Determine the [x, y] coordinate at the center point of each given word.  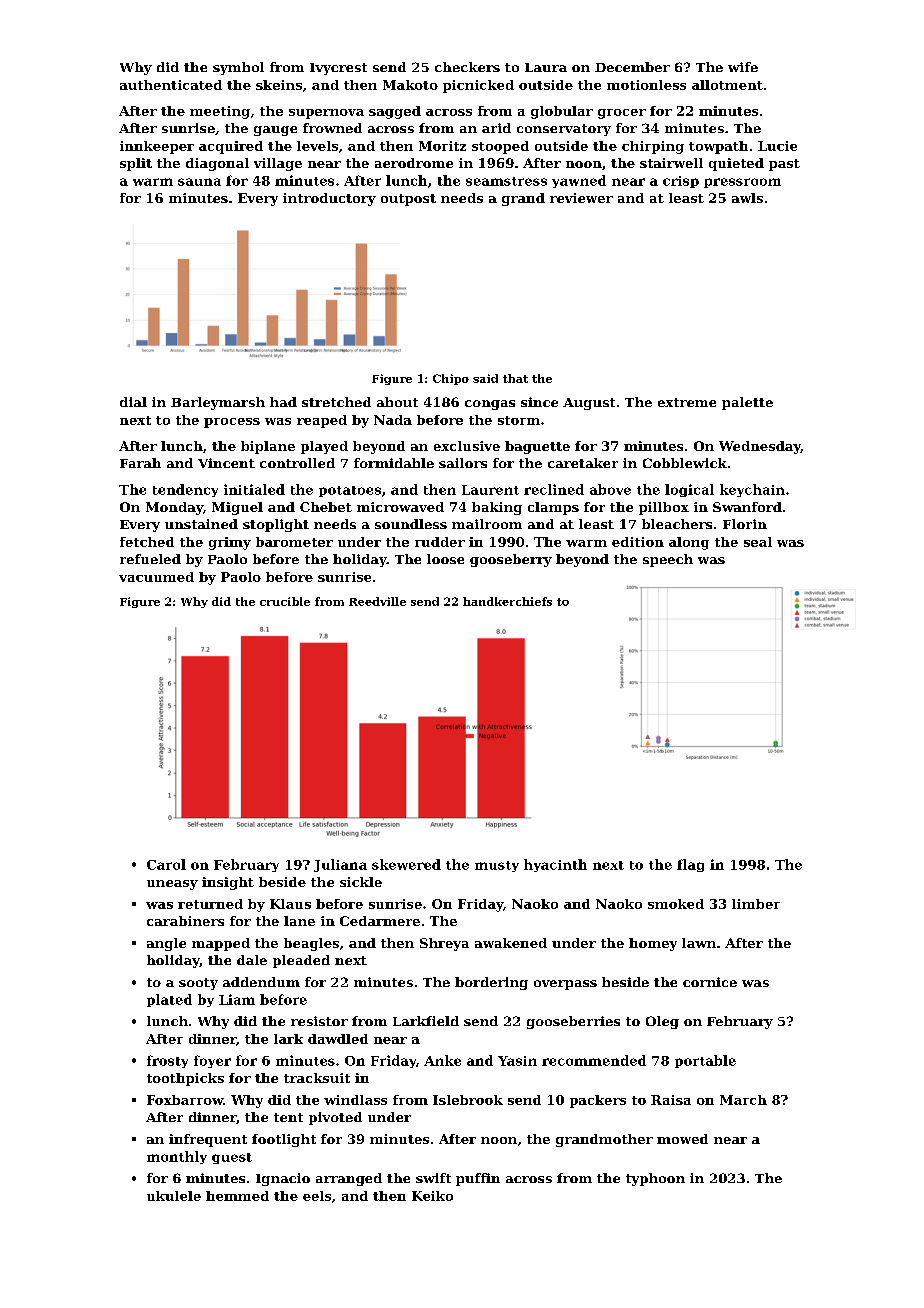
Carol [166, 864]
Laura [546, 67]
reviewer [581, 198]
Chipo [451, 379]
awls [747, 198]
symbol [238, 68]
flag [690, 865]
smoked [676, 904]
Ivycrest [338, 69]
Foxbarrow [185, 1100]
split [136, 164]
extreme [687, 402]
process [232, 423]
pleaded [301, 961]
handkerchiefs [507, 601]
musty [497, 866]
